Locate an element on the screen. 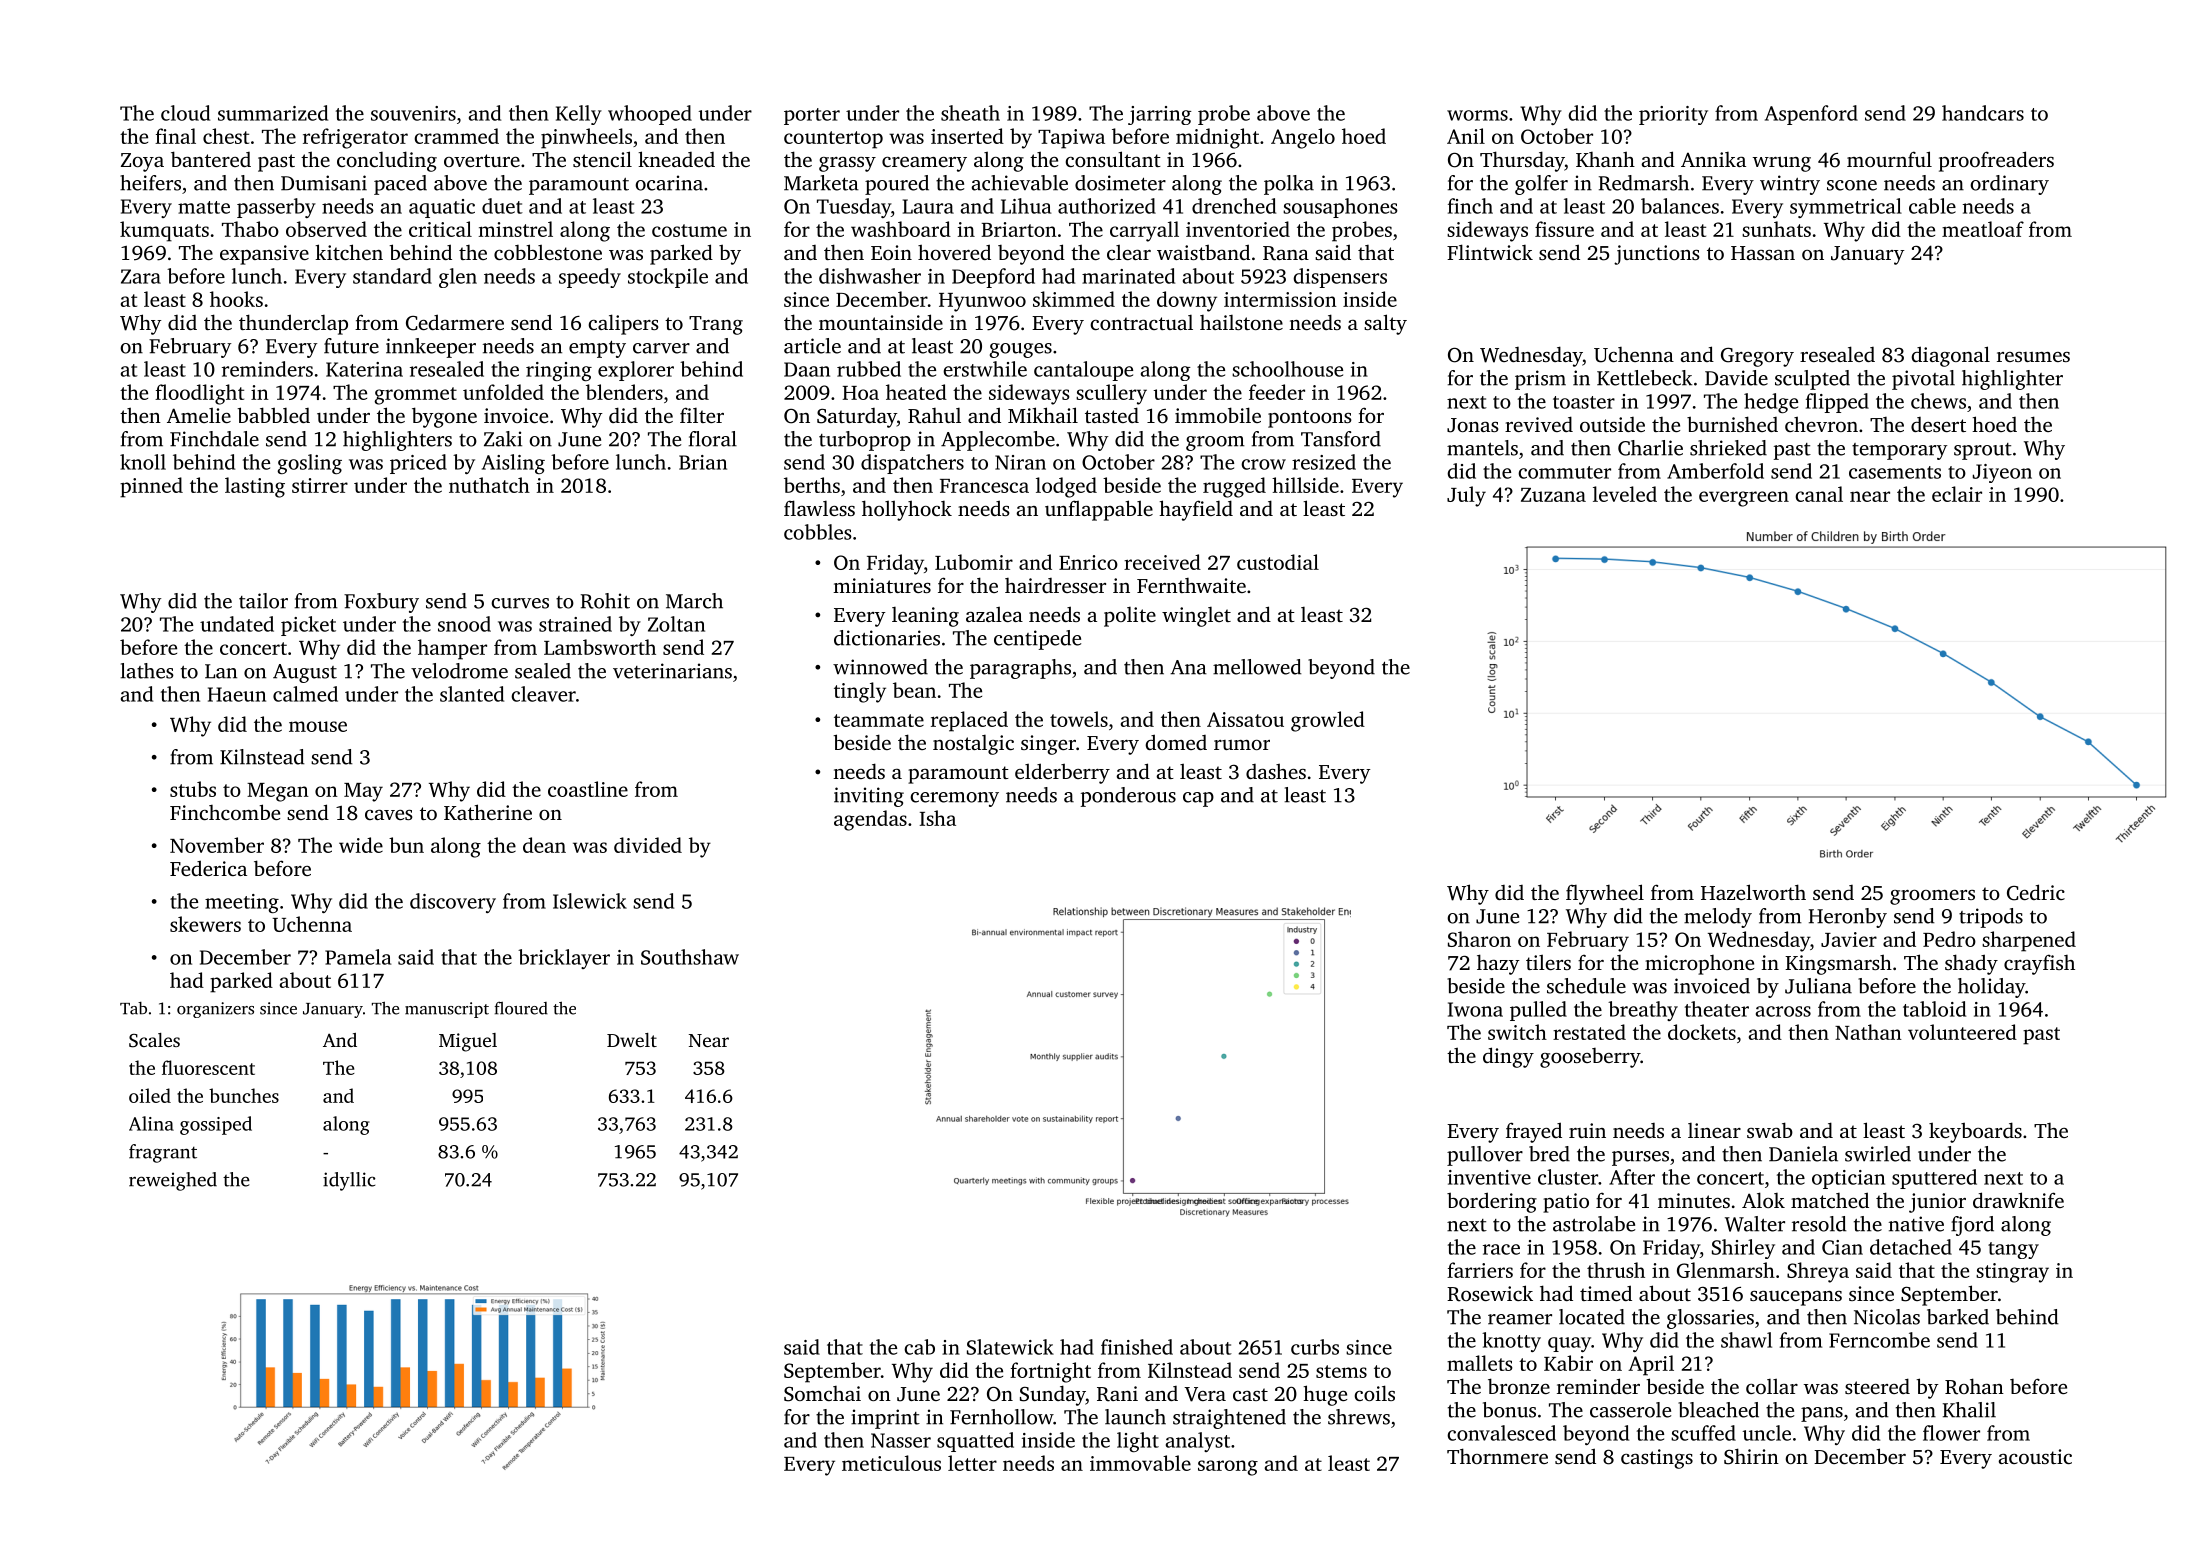 Image resolution: width=2199 pixels, height=1555 pixels. cloud is located at coordinates (185, 113).
